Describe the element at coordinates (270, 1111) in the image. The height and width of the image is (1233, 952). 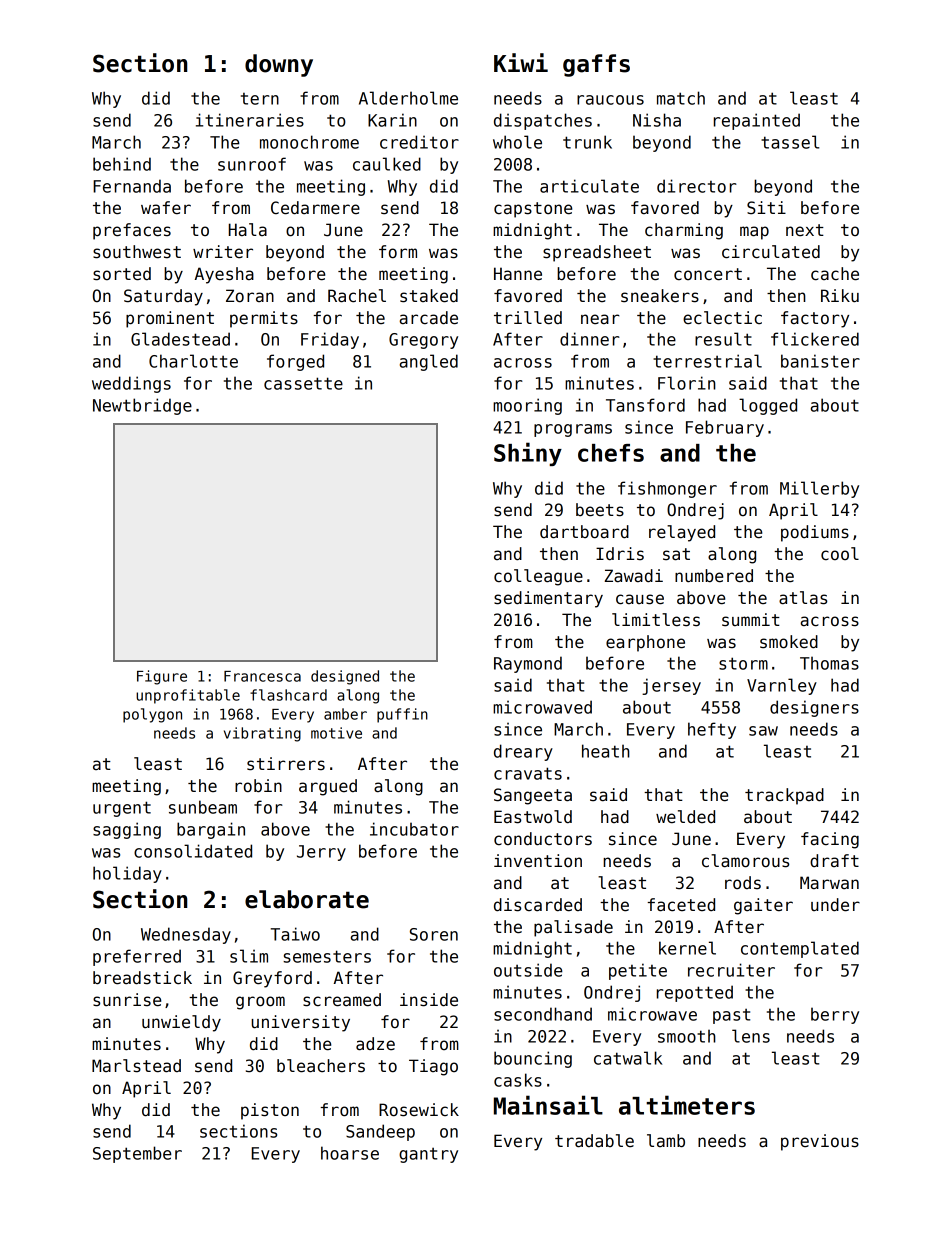
I see `piston` at that location.
